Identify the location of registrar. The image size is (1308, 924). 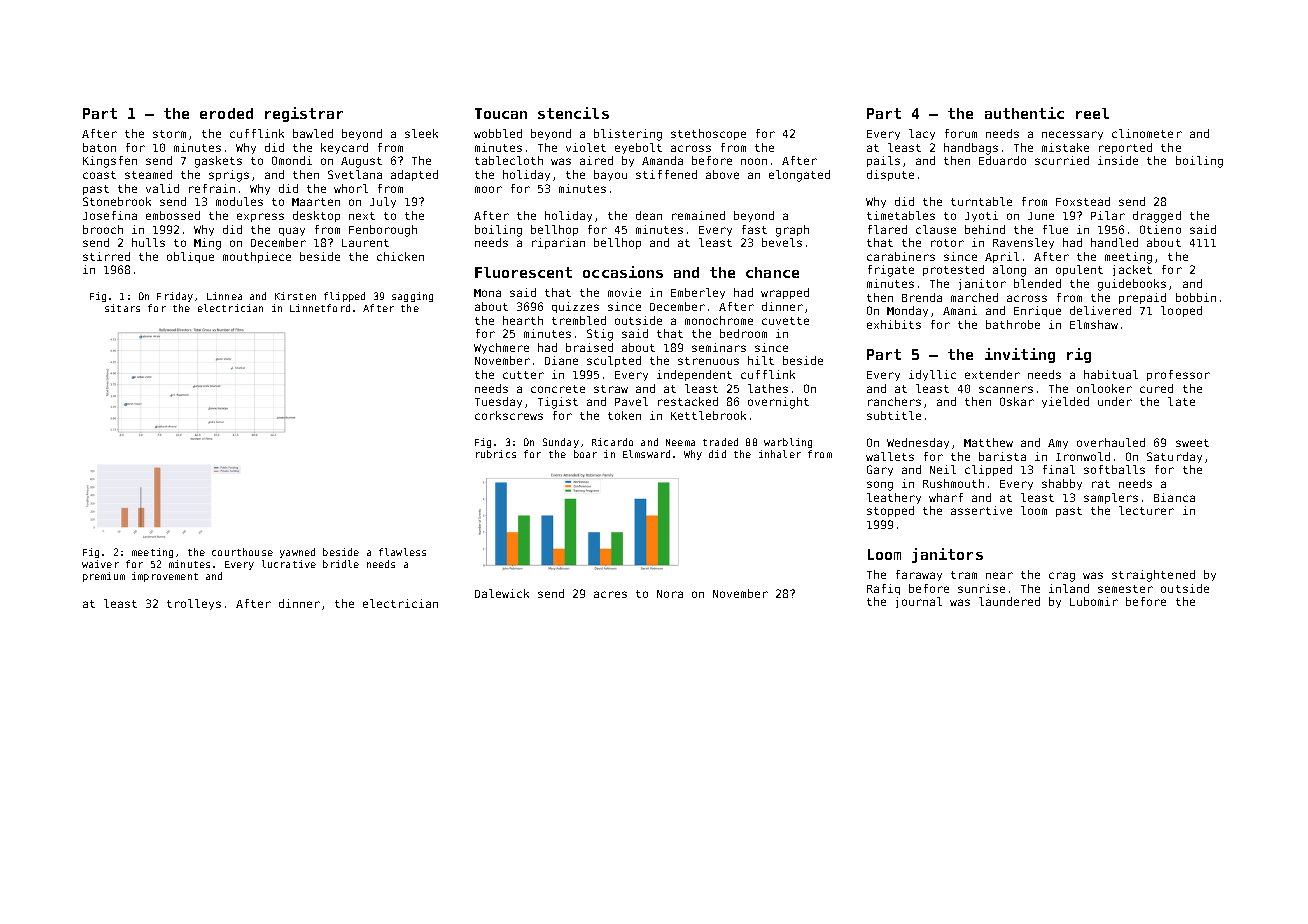
(304, 114).
